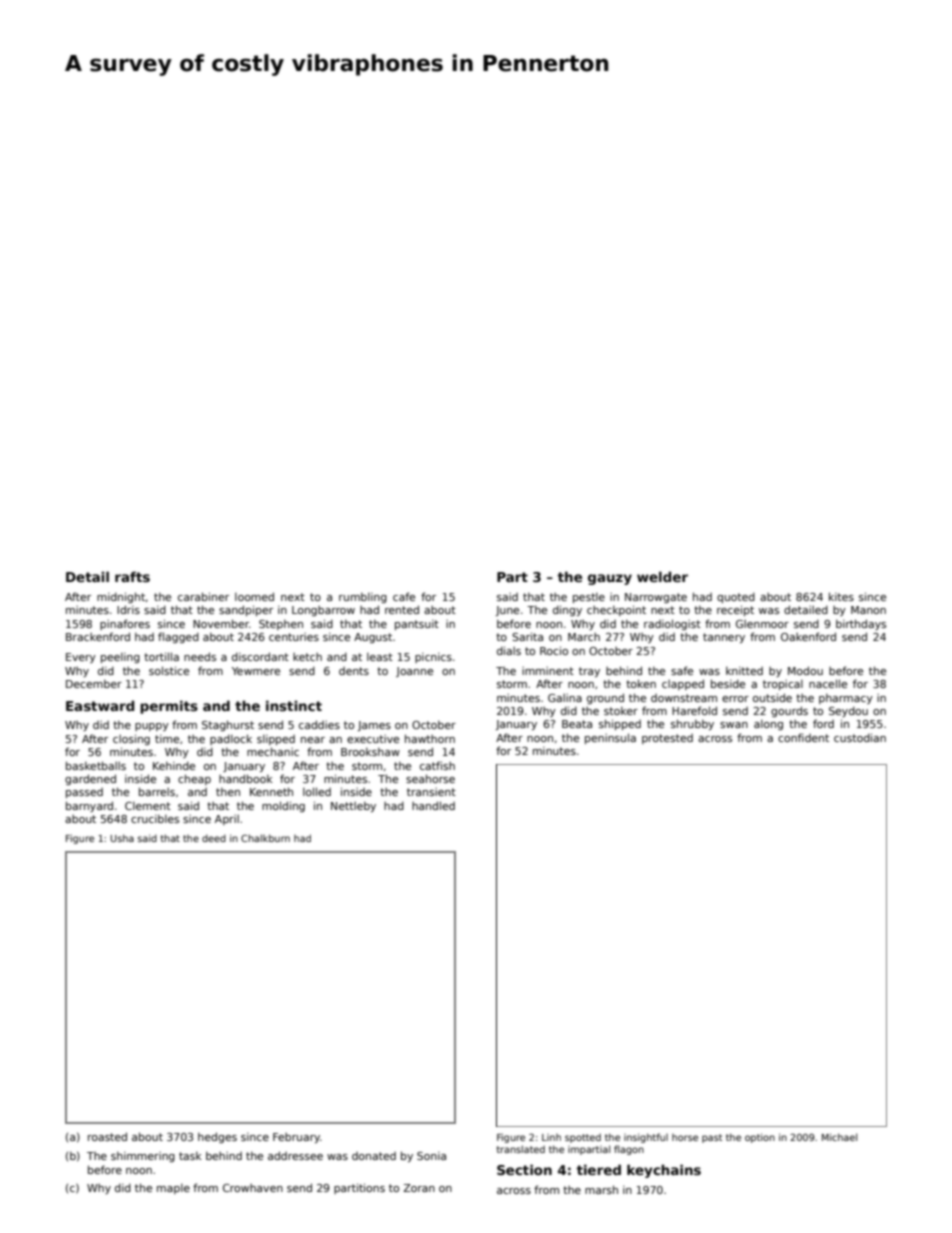  Describe the element at coordinates (404, 596) in the screenshot. I see `cafe` at that location.
